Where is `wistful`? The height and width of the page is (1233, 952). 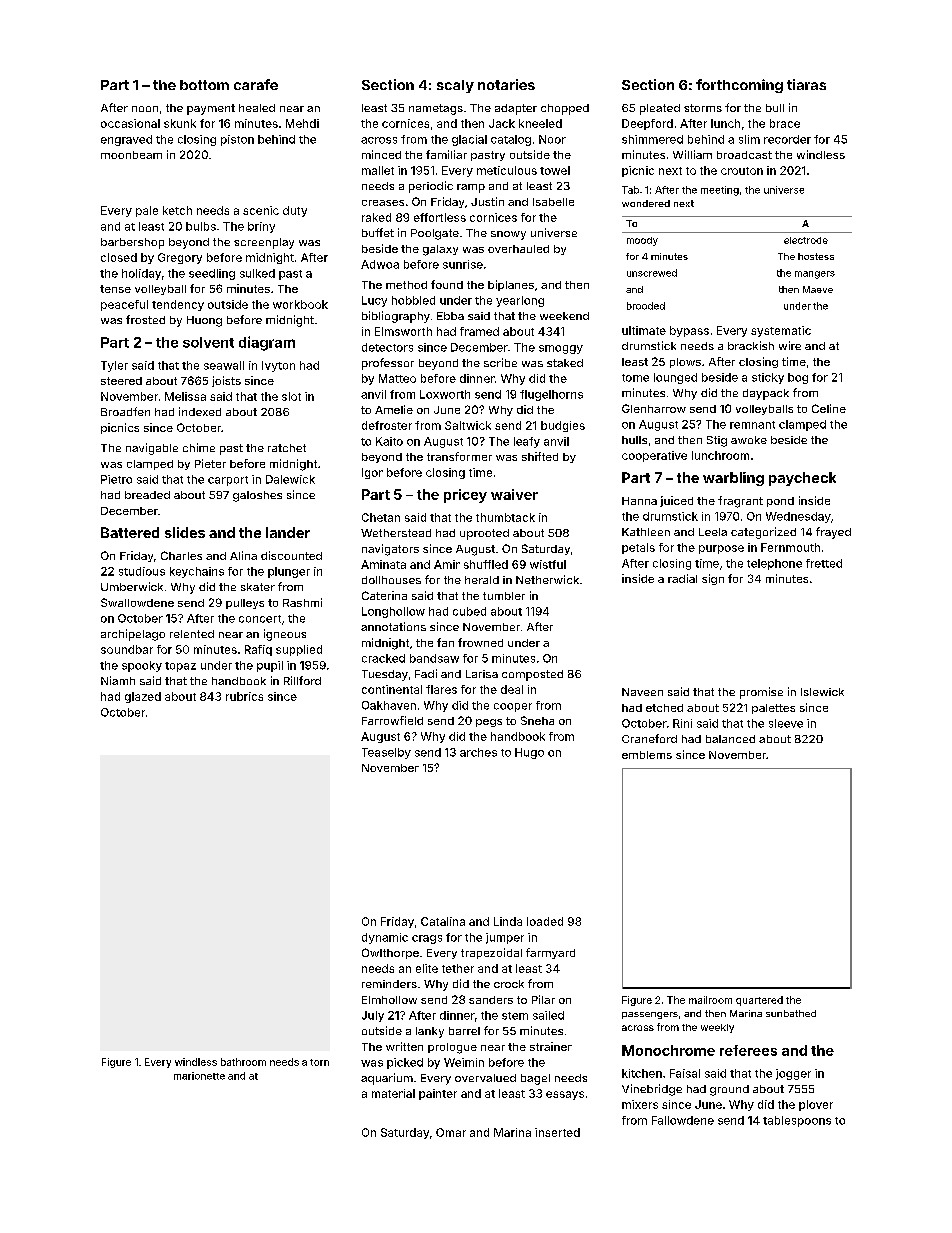
wistful is located at coordinates (548, 564).
